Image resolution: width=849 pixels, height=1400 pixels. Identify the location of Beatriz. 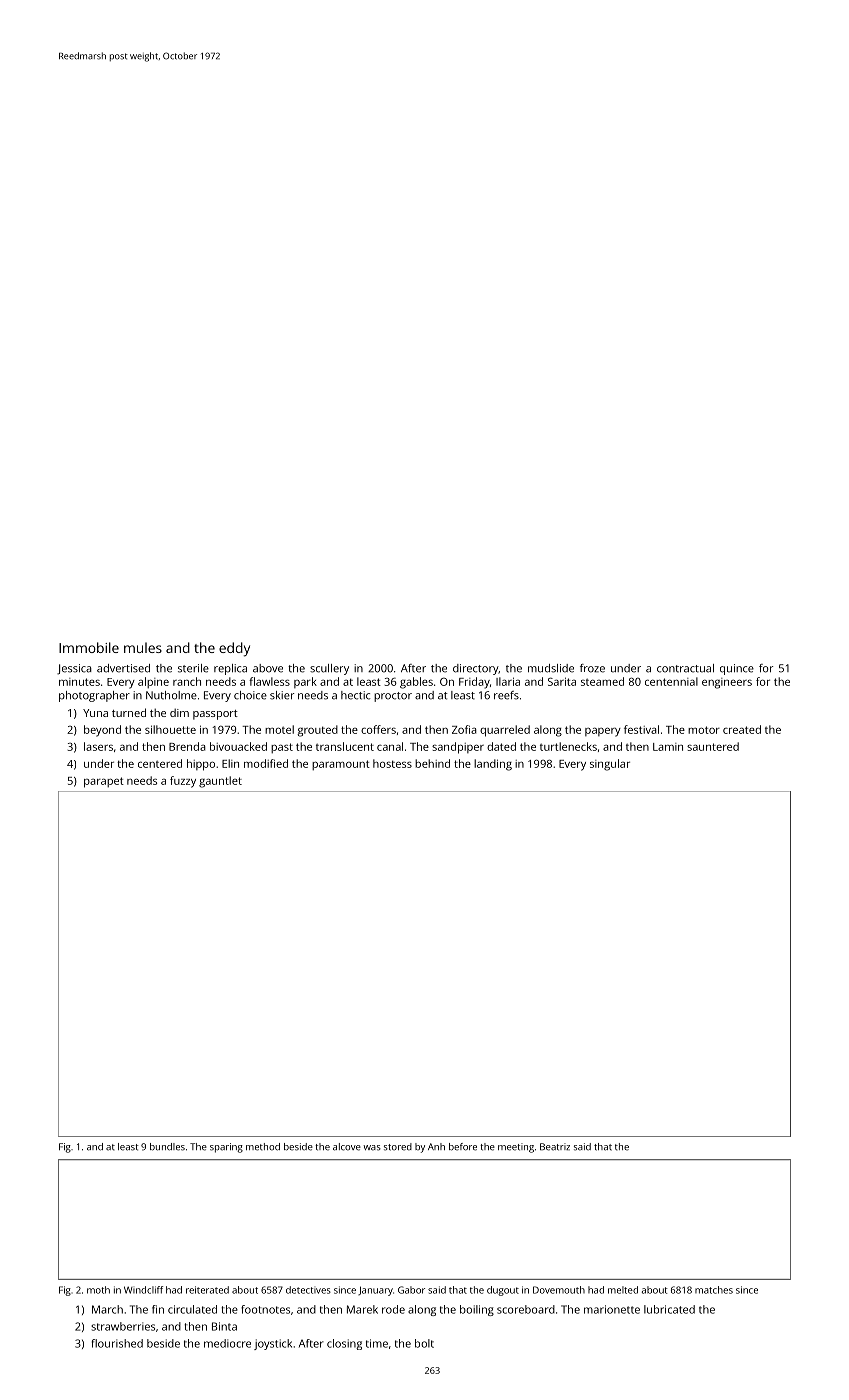
(555, 1147).
